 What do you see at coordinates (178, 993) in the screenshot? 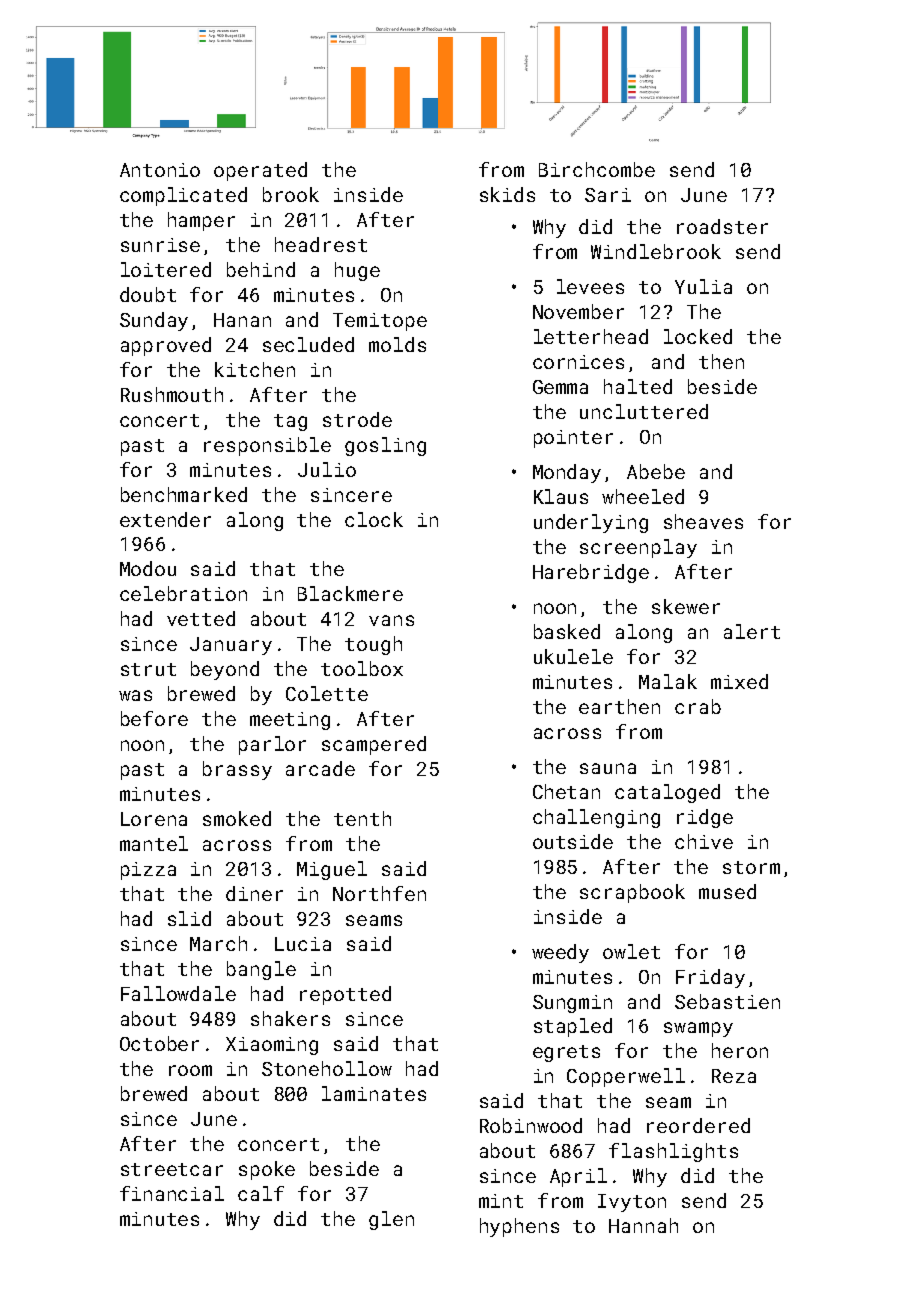
I see `Fallowdale` at bounding box center [178, 993].
